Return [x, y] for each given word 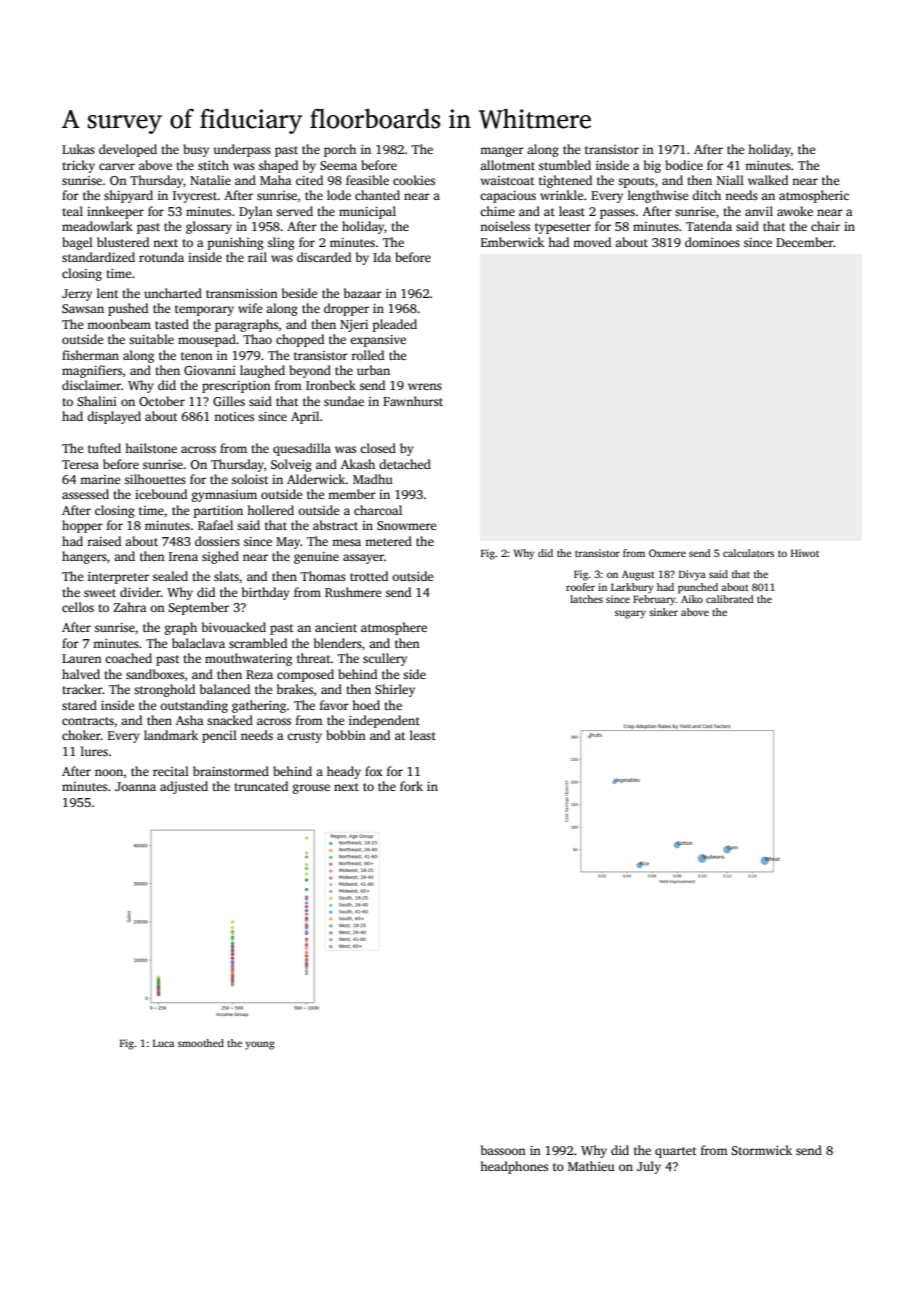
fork [411, 786]
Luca [163, 1043]
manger [502, 152]
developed [128, 150]
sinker [663, 612]
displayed [114, 417]
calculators [748, 553]
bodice [684, 165]
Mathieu [591, 1166]
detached [405, 464]
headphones [514, 1167]
